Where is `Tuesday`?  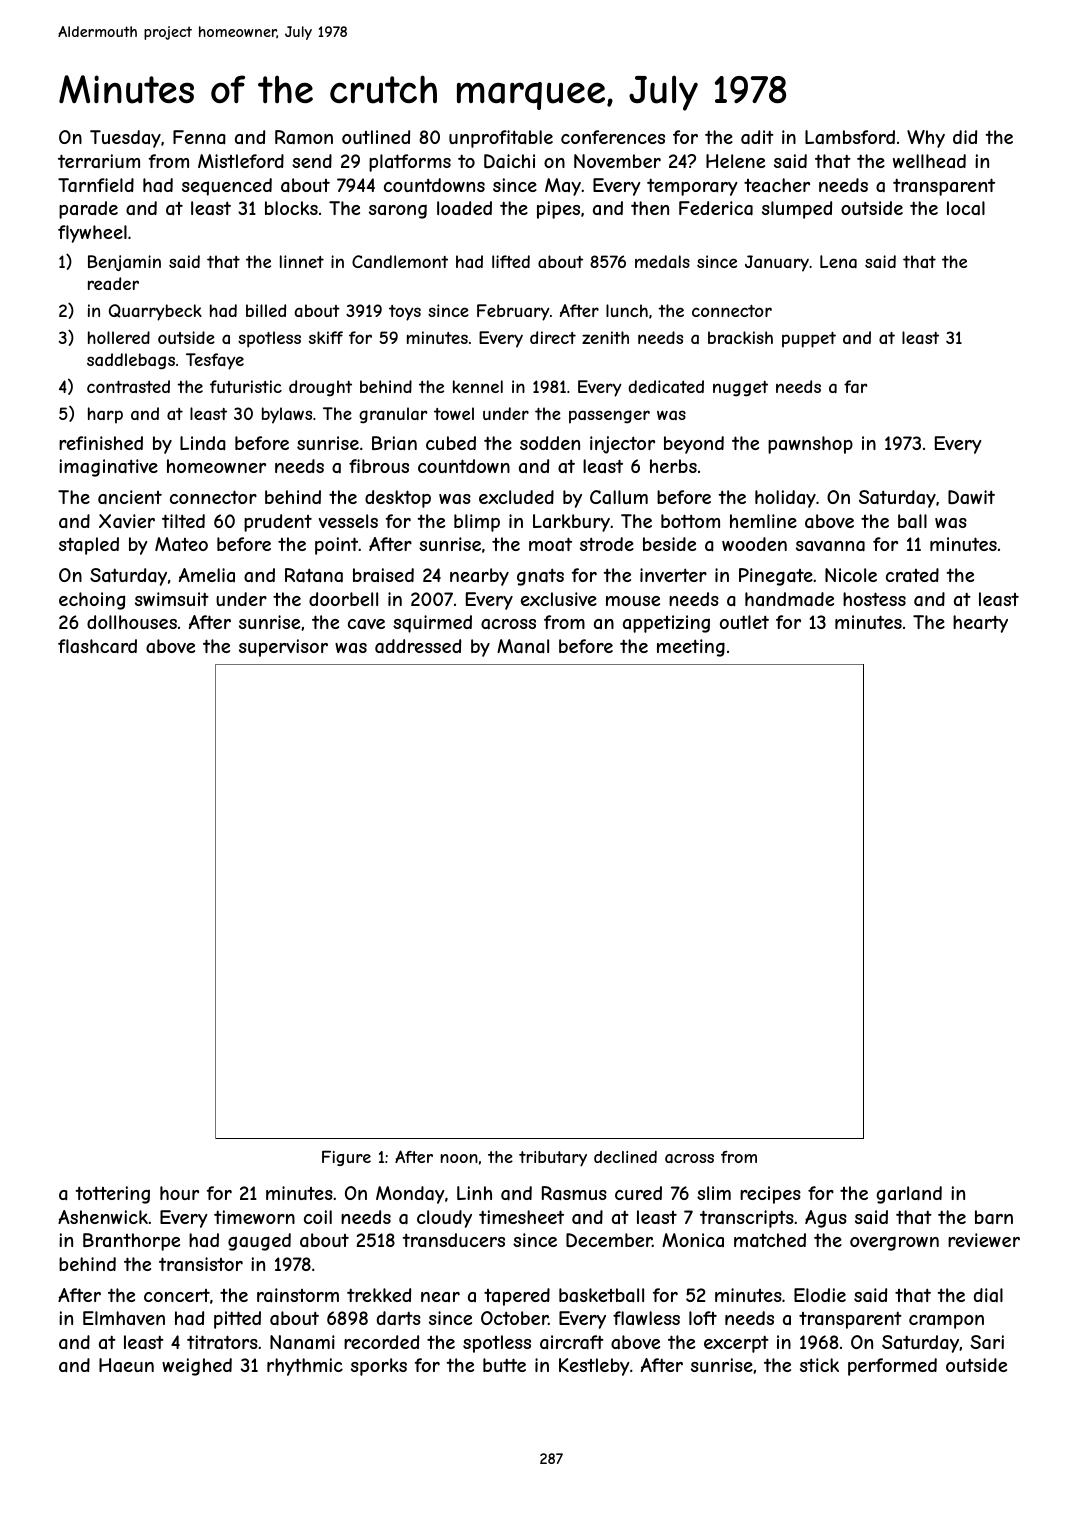 Tuesday is located at coordinates (125, 139).
